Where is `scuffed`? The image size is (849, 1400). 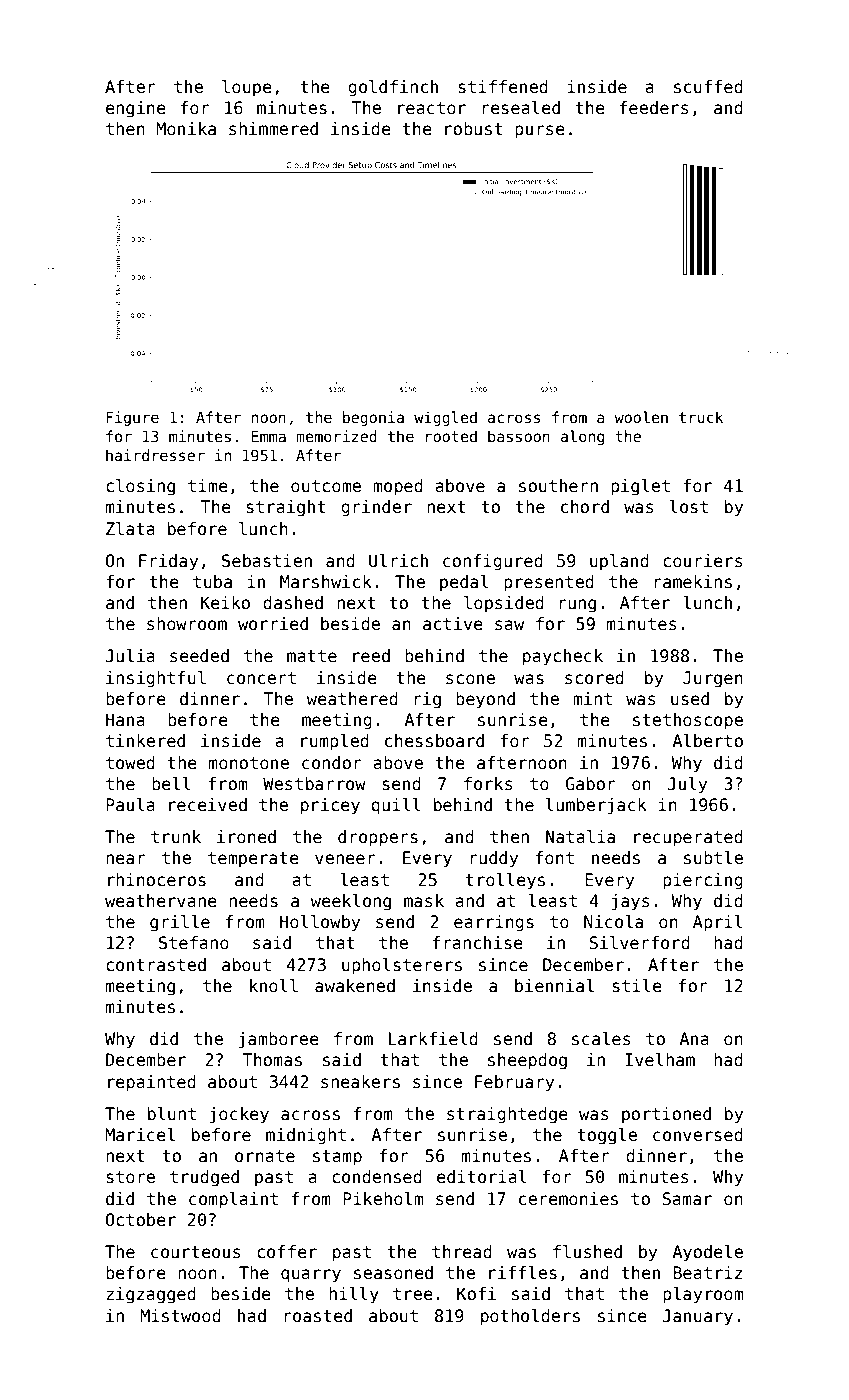 scuffed is located at coordinates (708, 87).
